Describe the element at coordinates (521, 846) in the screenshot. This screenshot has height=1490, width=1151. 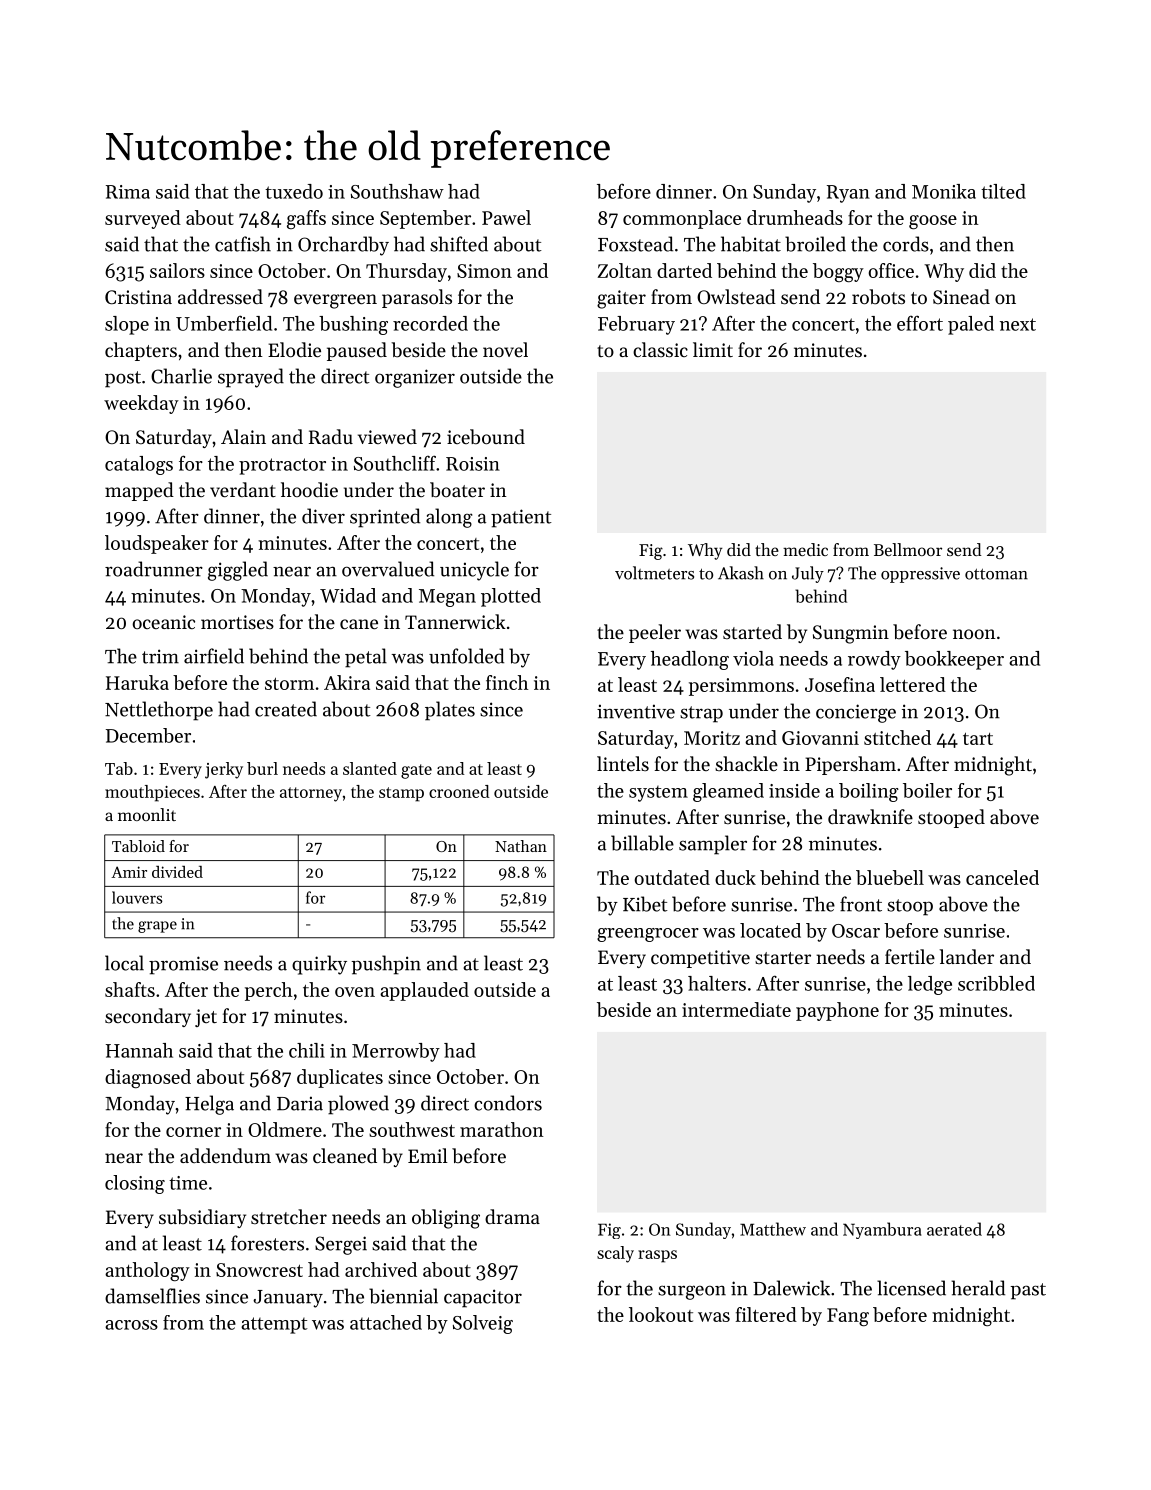
I see `Nathan` at that location.
